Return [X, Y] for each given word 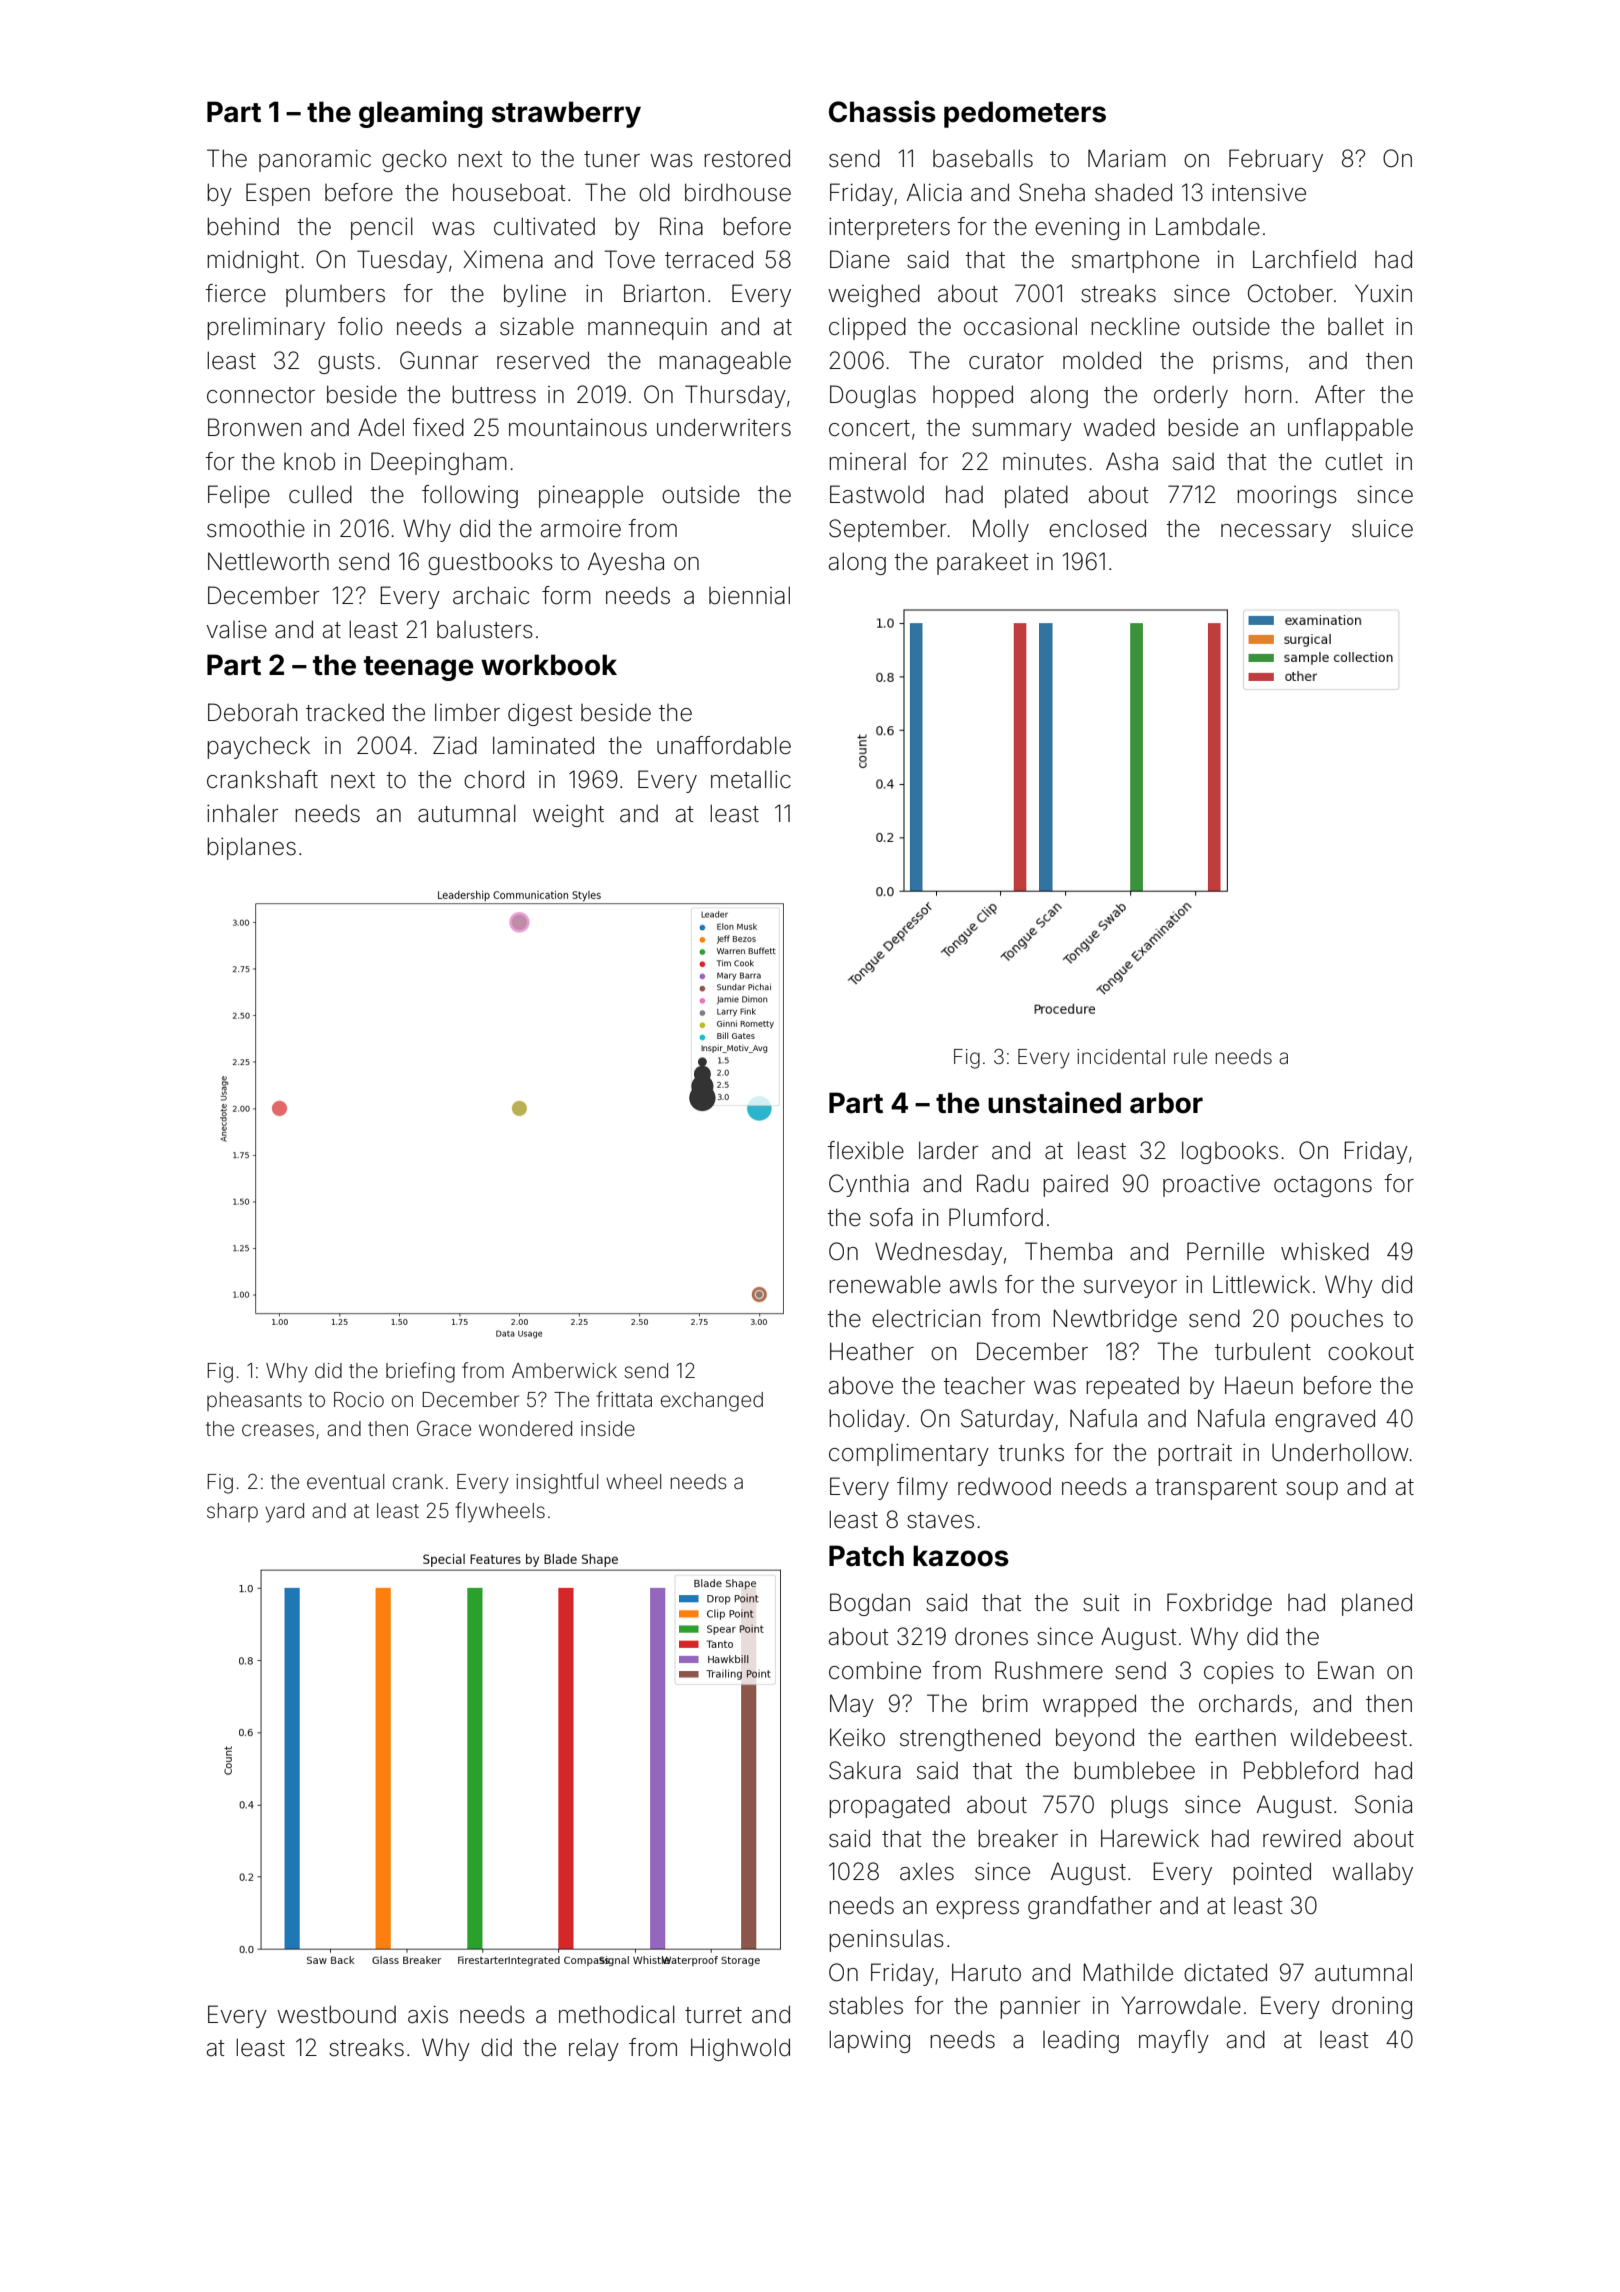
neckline [1135, 326]
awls [973, 1284]
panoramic [315, 161]
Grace [444, 1428]
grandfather [1090, 1907]
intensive [1259, 193]
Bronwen [254, 427]
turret [713, 2015]
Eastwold [877, 494]
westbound [336, 2014]
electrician [926, 1318]
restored [747, 158]
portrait [1195, 1455]
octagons [1323, 1186]
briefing [420, 1372]
